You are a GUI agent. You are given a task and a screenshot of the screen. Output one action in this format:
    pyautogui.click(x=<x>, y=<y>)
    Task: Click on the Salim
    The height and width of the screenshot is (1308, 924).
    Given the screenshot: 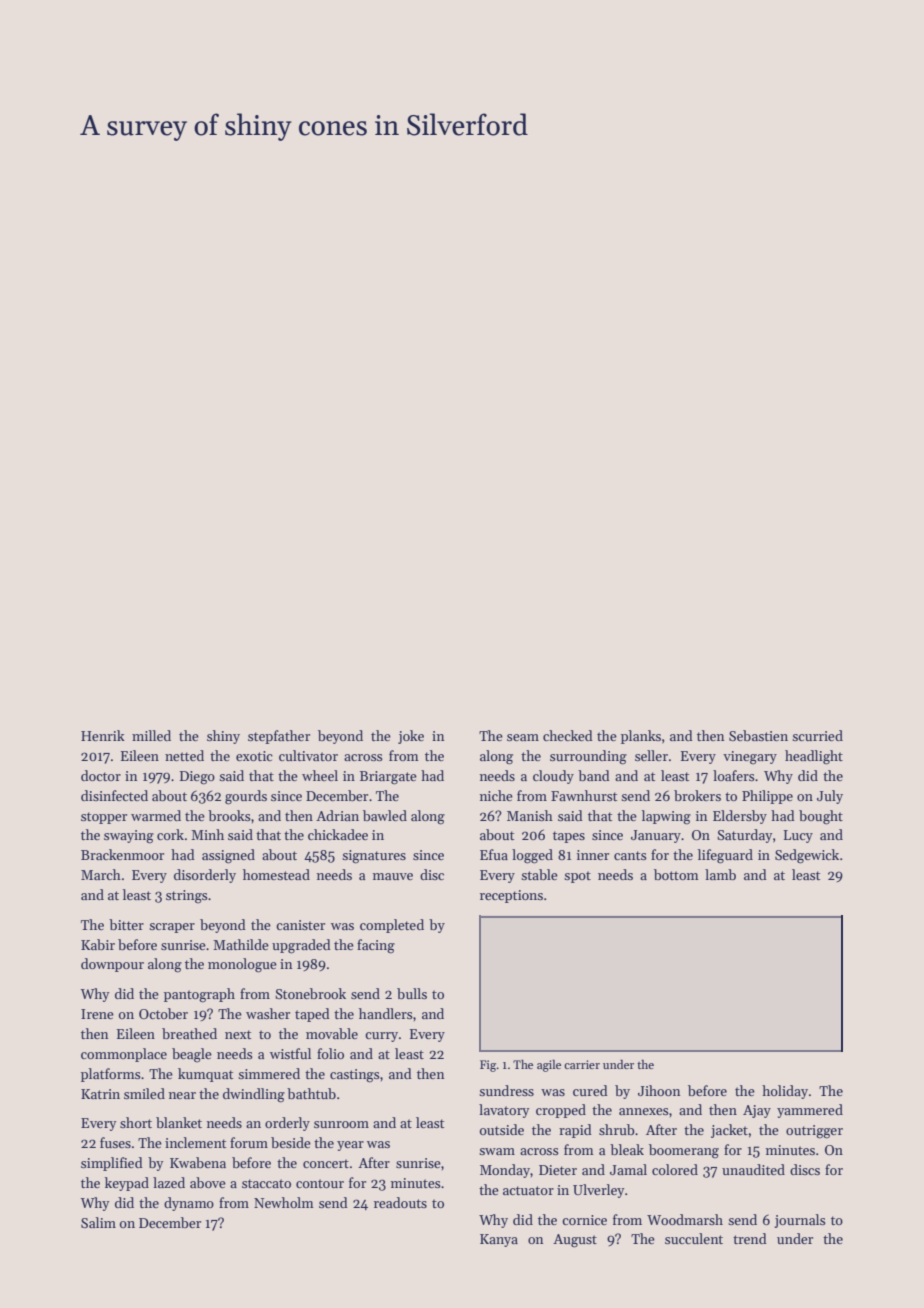 What is the action you would take?
    pyautogui.click(x=98, y=1222)
